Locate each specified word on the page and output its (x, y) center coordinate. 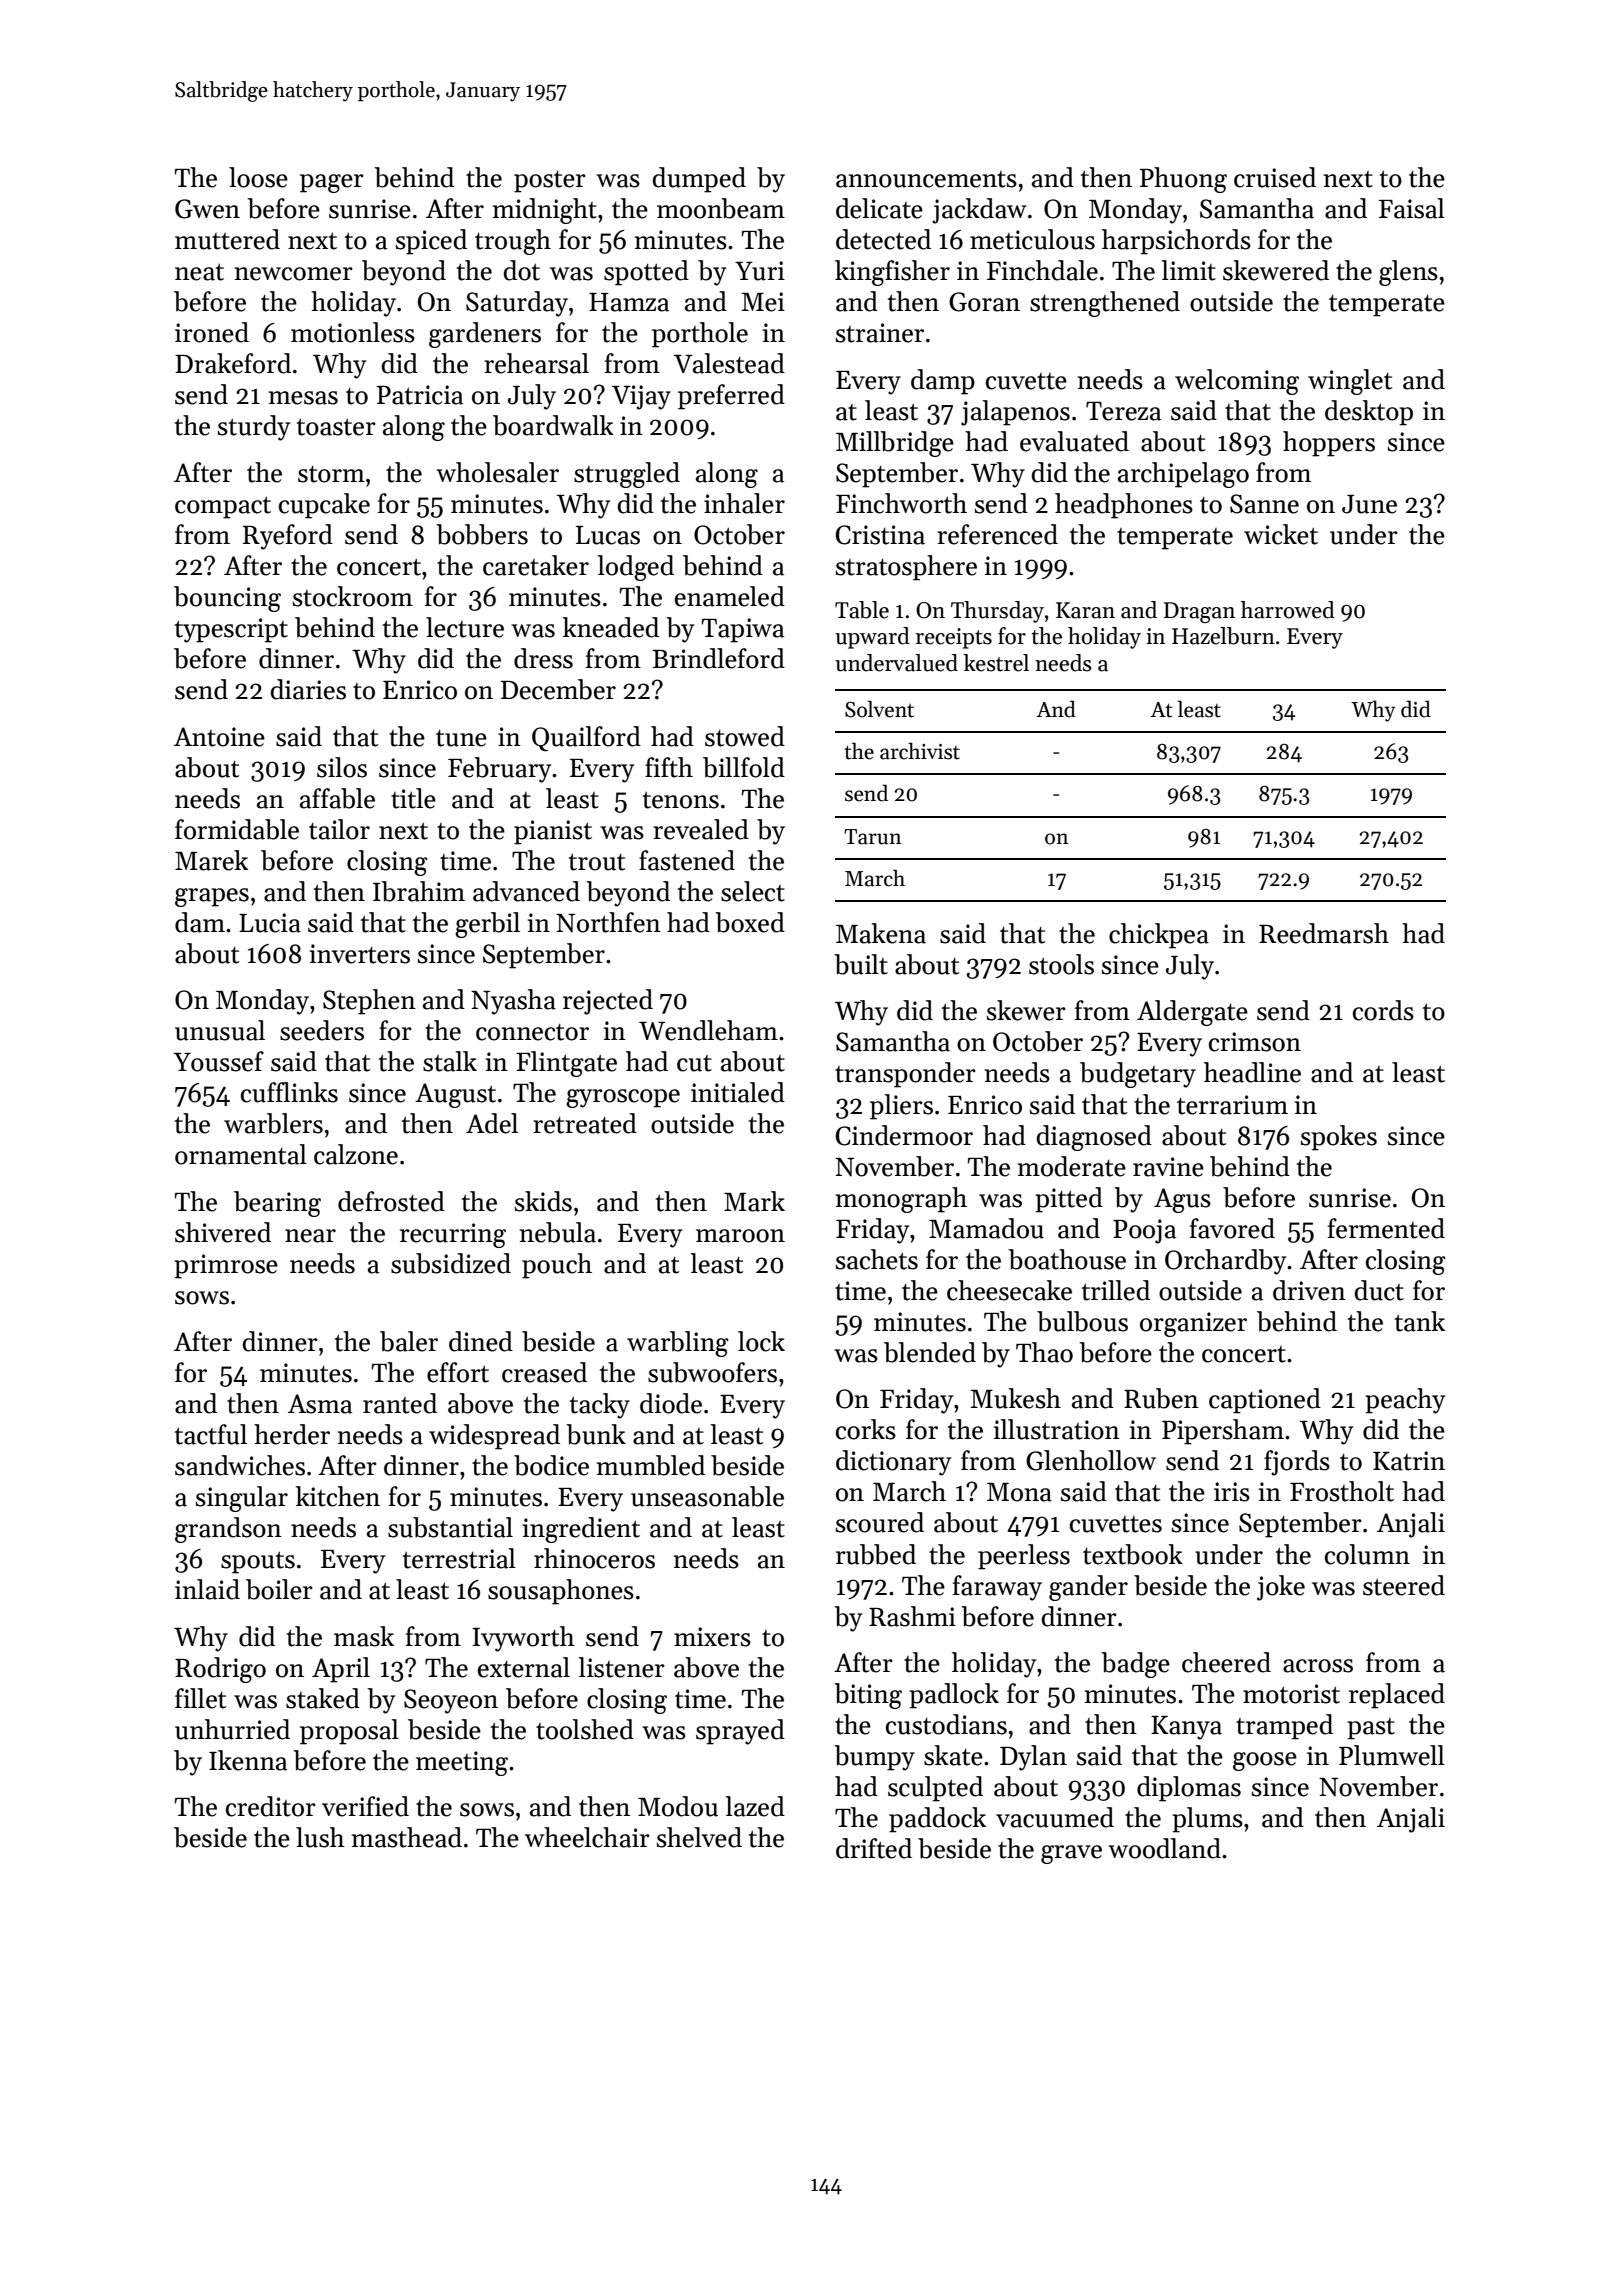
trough (513, 242)
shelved (699, 1837)
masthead (407, 1837)
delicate (879, 208)
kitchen (338, 1496)
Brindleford (718, 658)
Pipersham (1223, 1432)
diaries (308, 689)
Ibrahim (419, 891)
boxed (750, 922)
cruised (1275, 177)
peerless (1024, 1557)
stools (1061, 964)
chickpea (1159, 936)
